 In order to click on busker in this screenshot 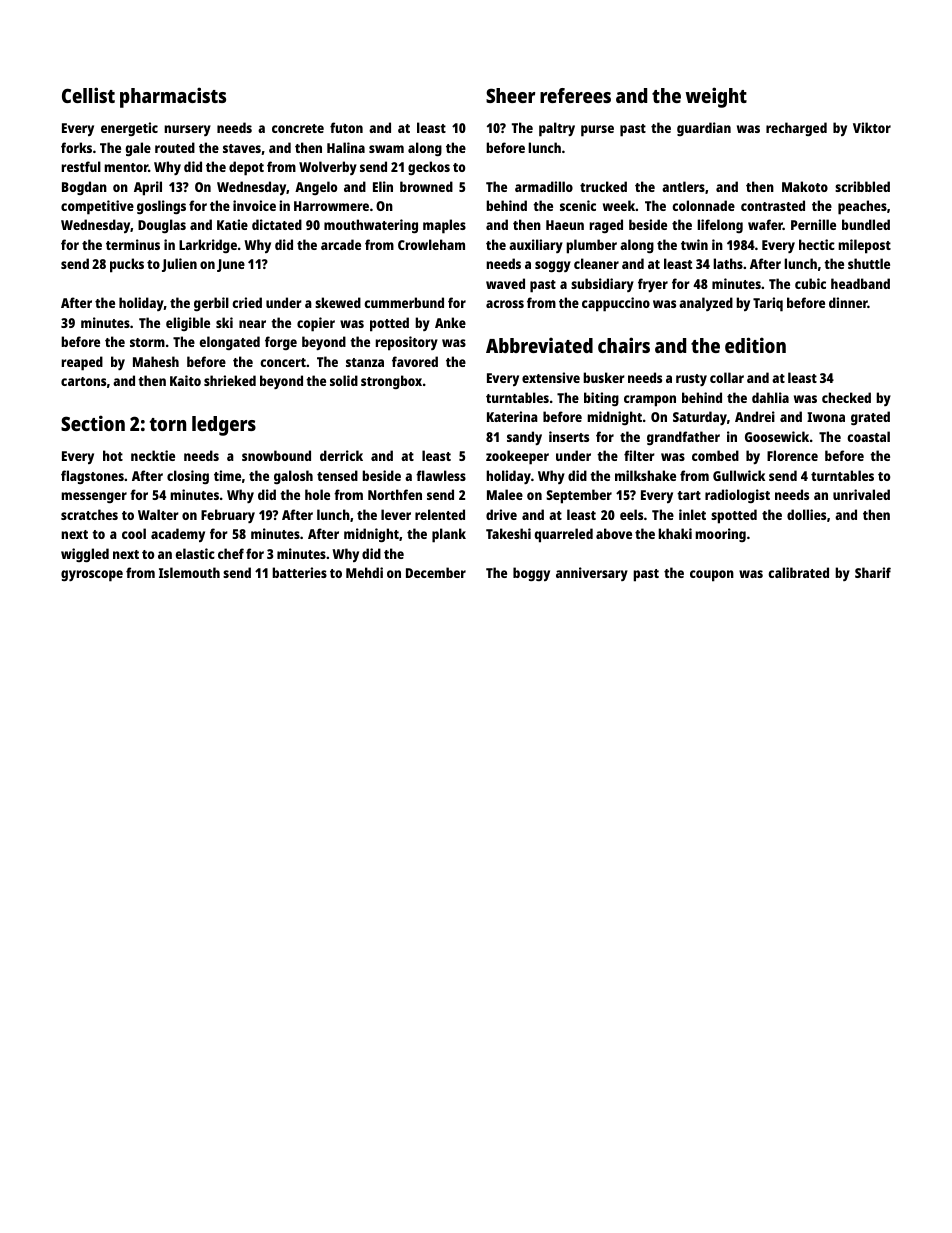, I will do `click(604, 377)`.
